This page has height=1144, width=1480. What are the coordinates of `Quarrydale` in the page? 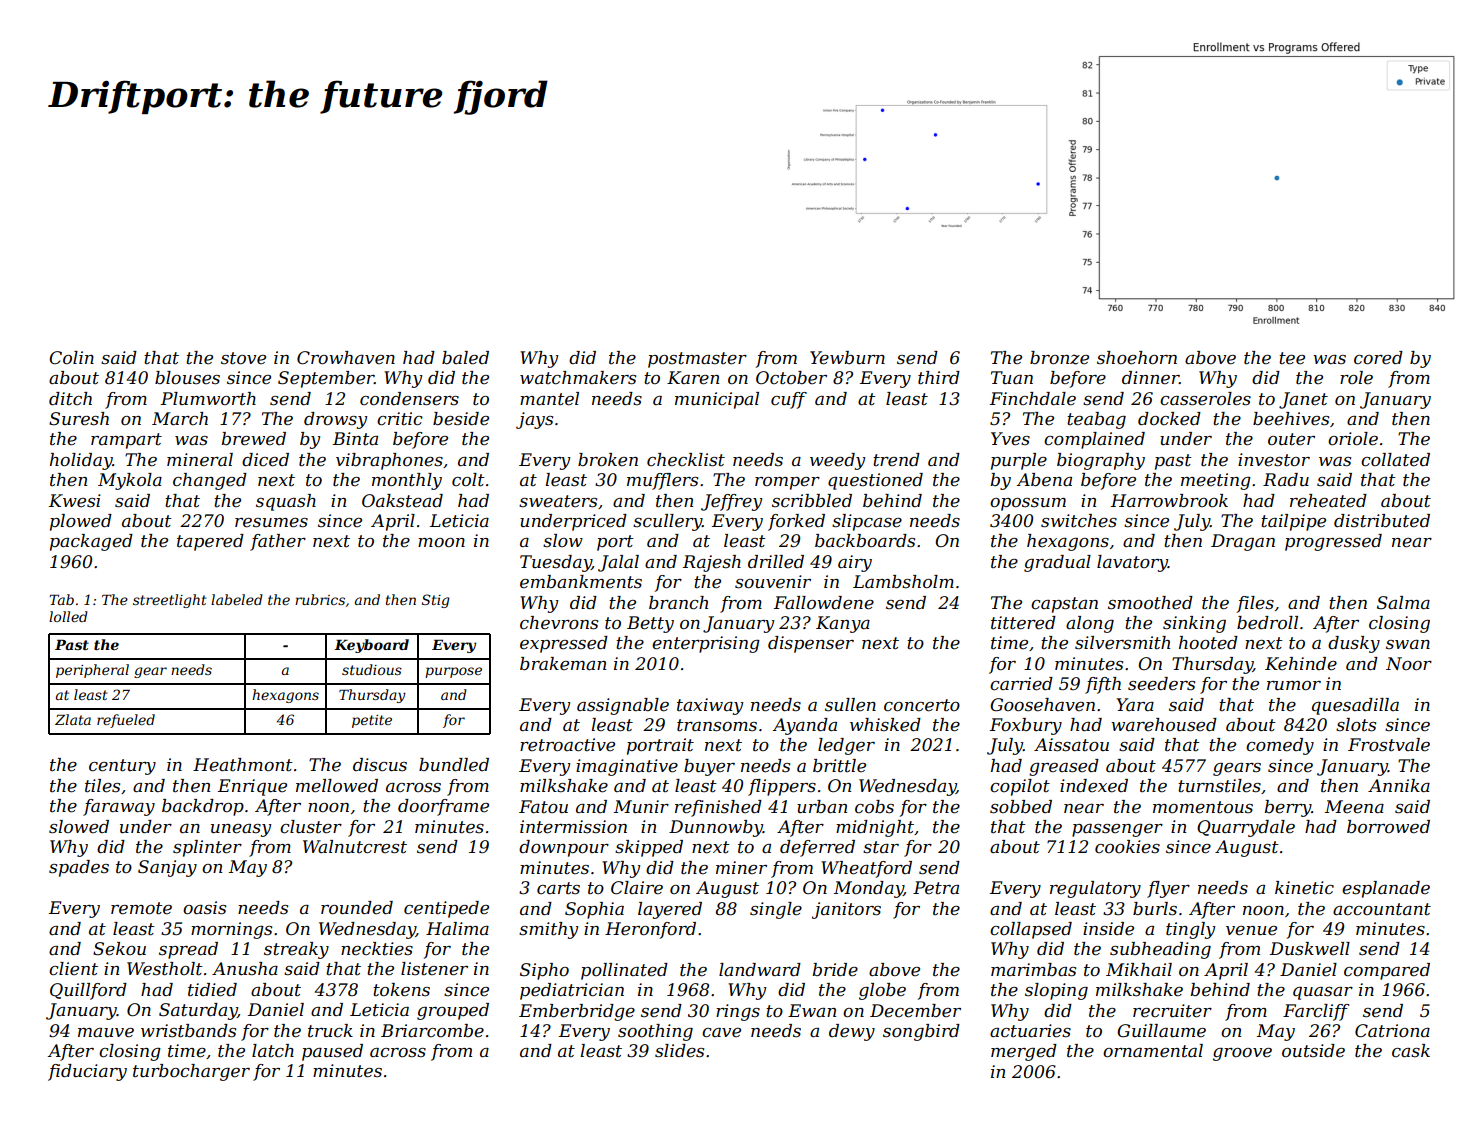 It's located at (1246, 828).
